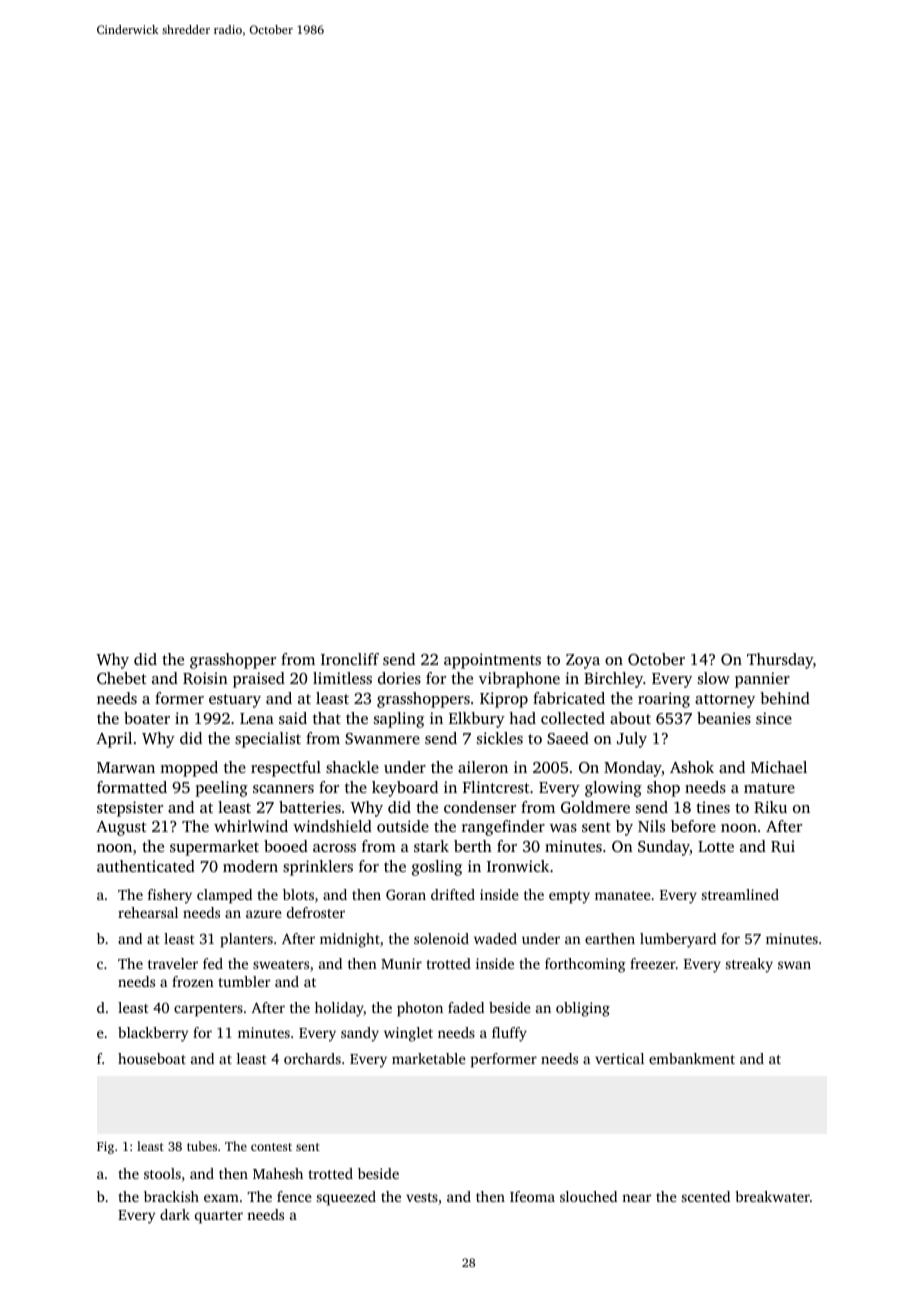 Image resolution: width=924 pixels, height=1308 pixels. I want to click on slow, so click(714, 678).
